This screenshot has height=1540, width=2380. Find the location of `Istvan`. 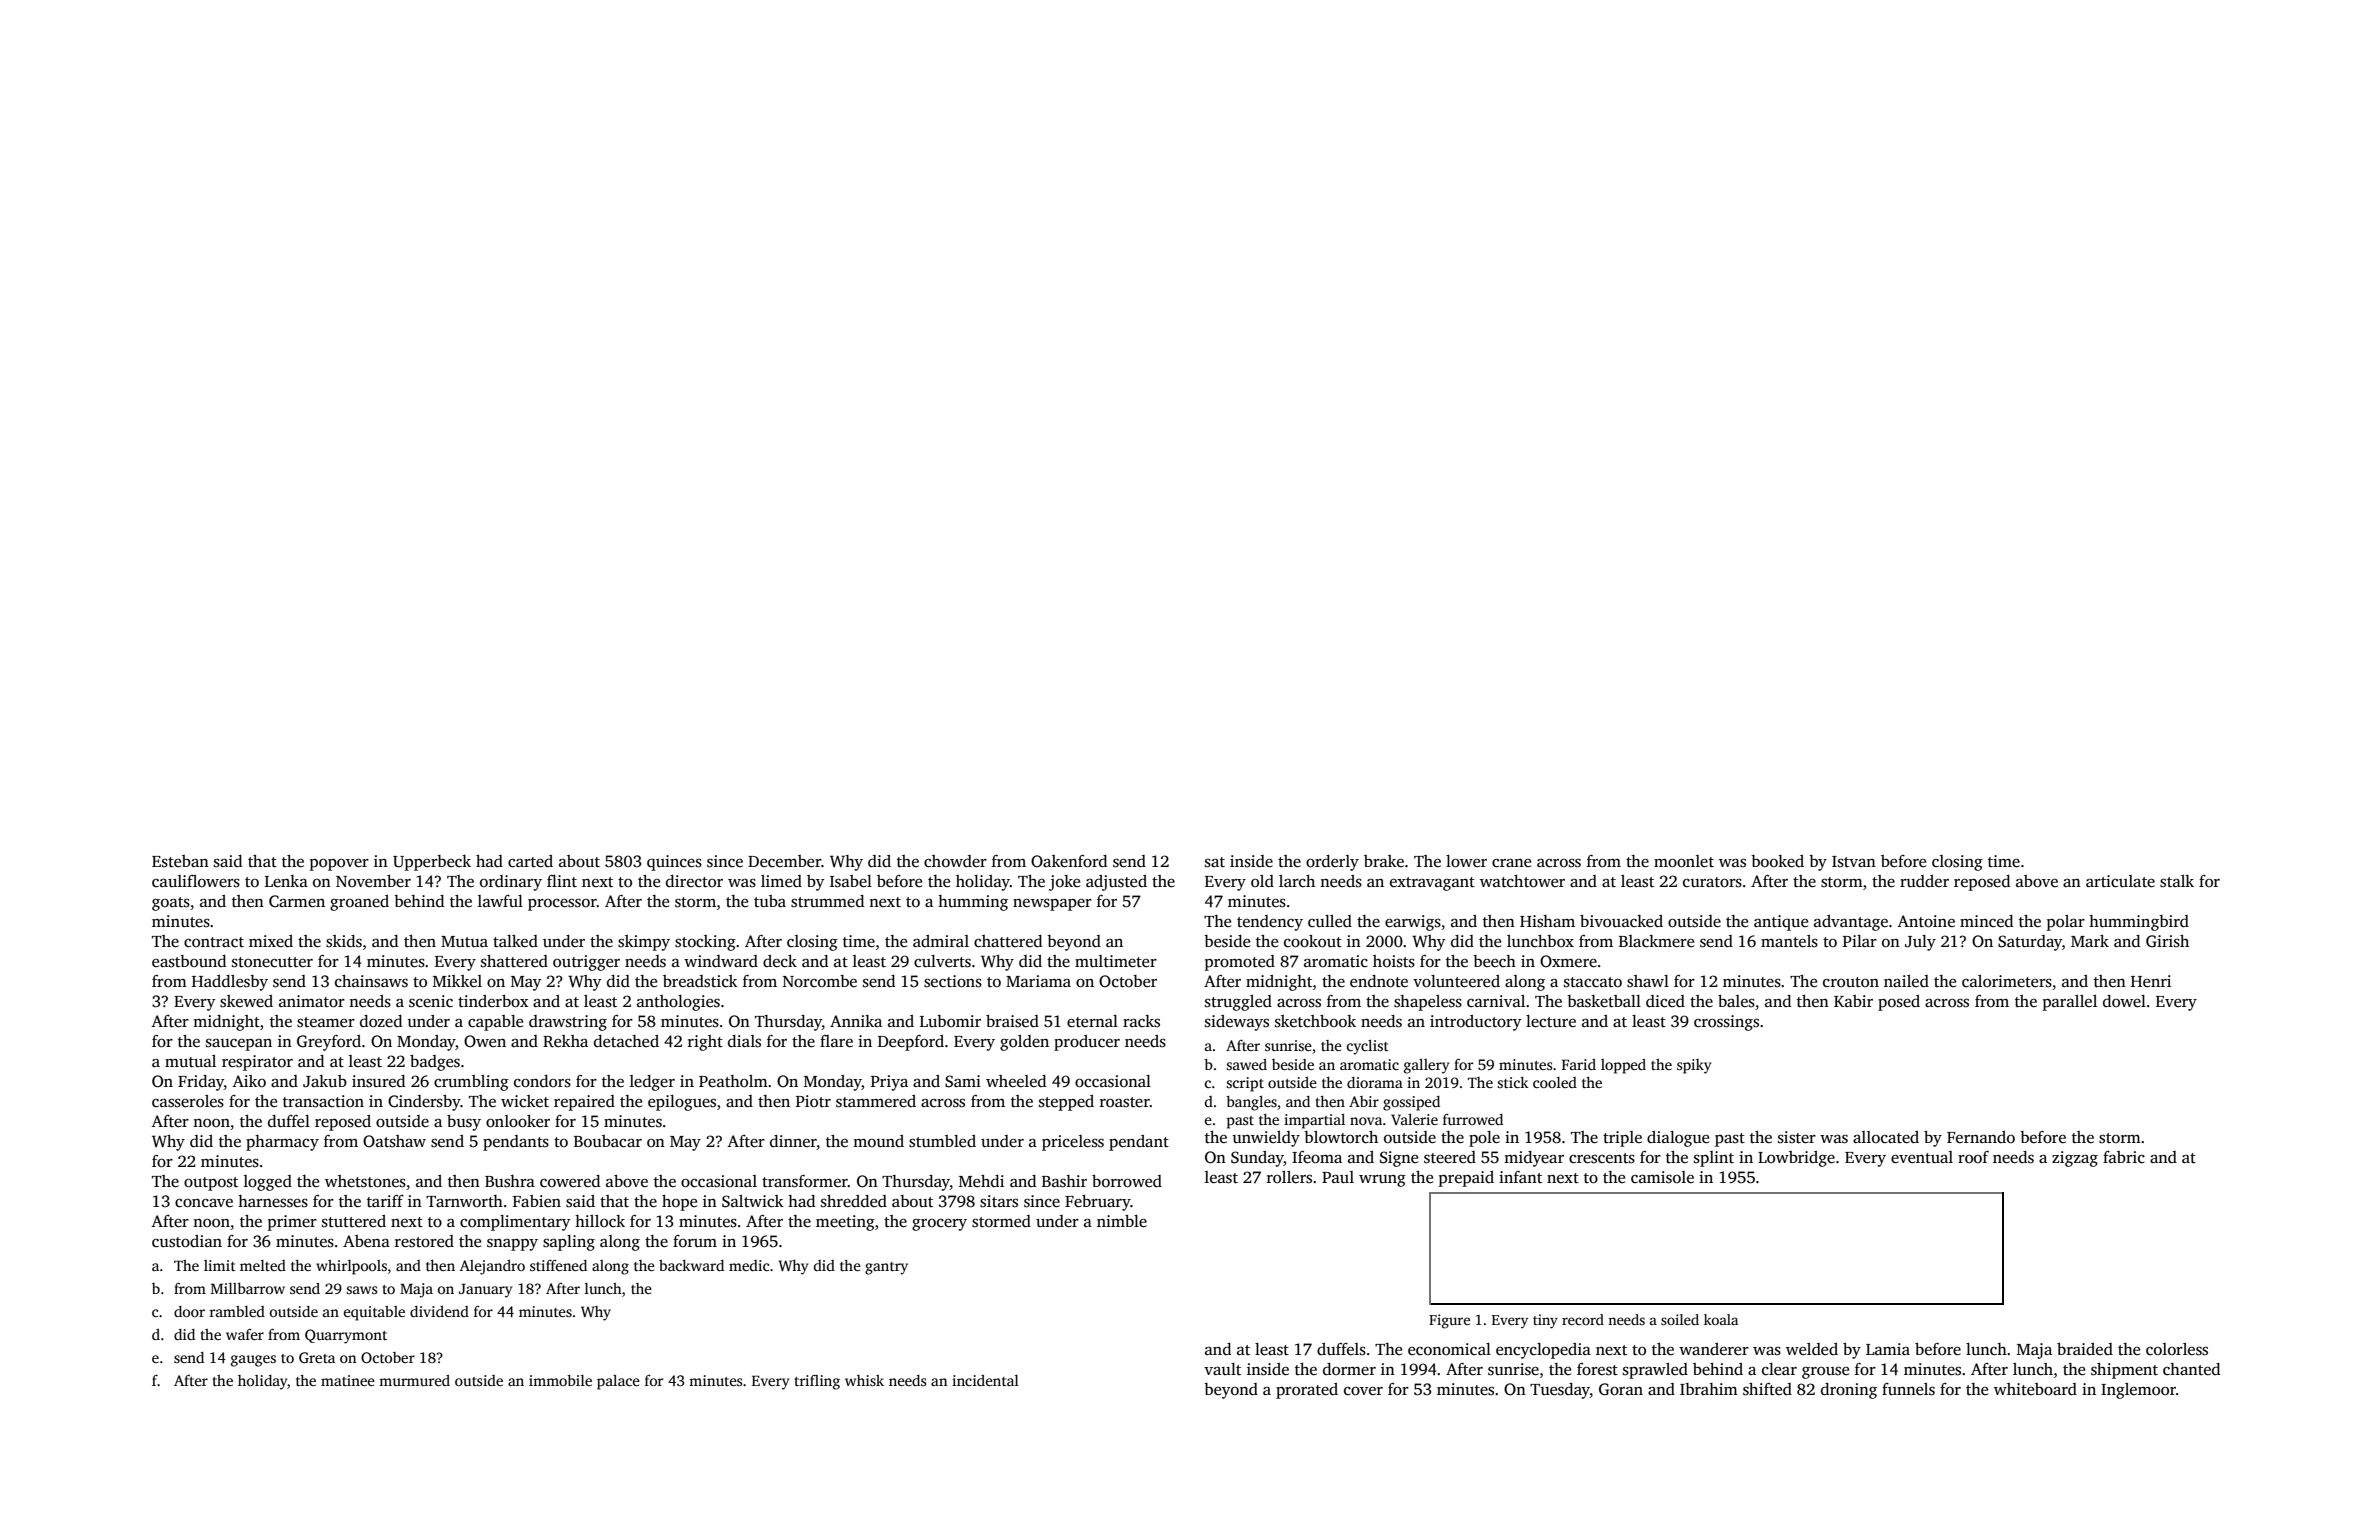

Istvan is located at coordinates (1854, 862).
